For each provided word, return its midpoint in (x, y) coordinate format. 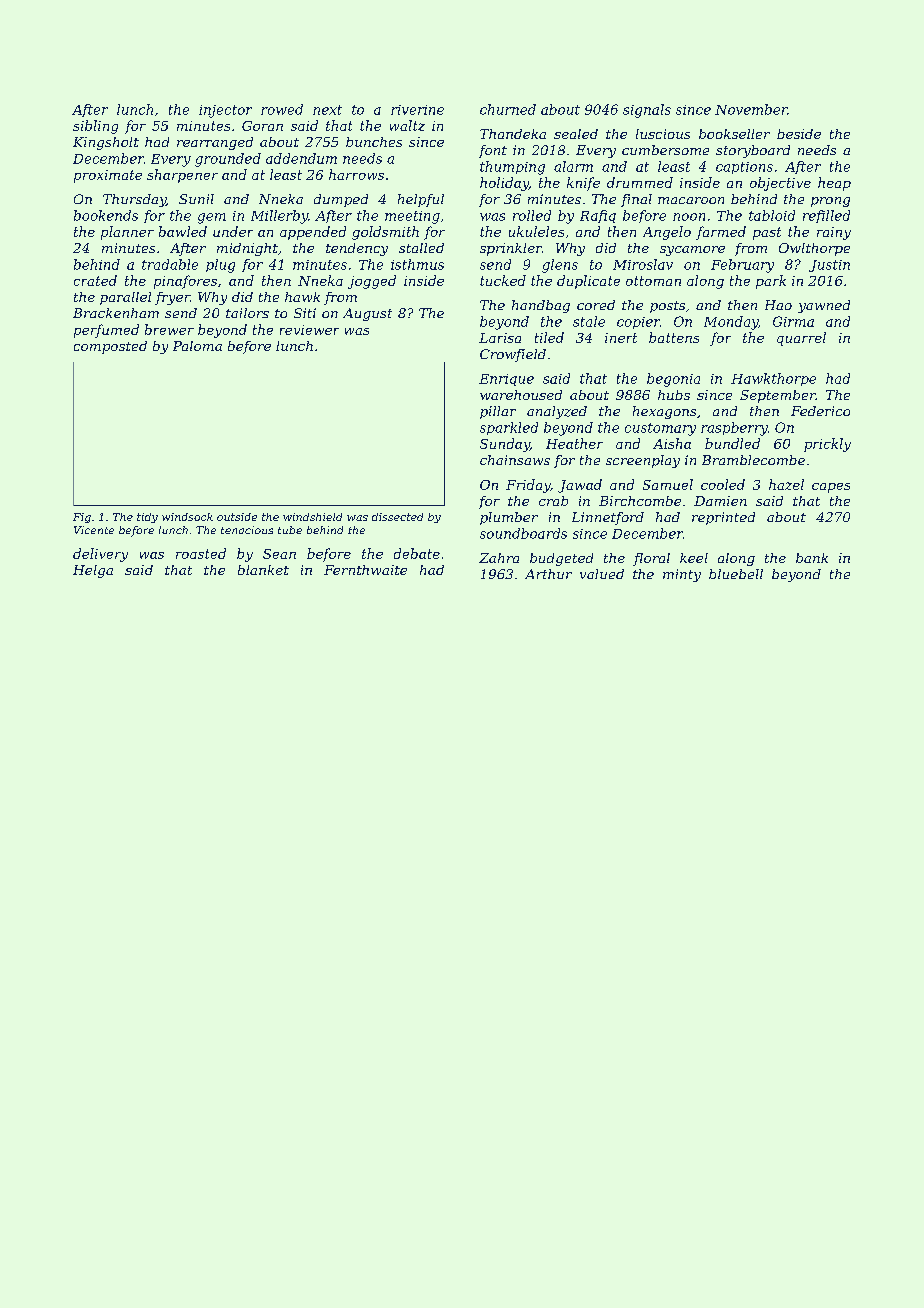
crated (95, 280)
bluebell (736, 574)
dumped (341, 200)
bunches (374, 142)
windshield (312, 517)
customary (660, 429)
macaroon (691, 200)
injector (225, 111)
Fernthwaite (365, 570)
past (767, 233)
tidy (147, 518)
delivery (100, 555)
